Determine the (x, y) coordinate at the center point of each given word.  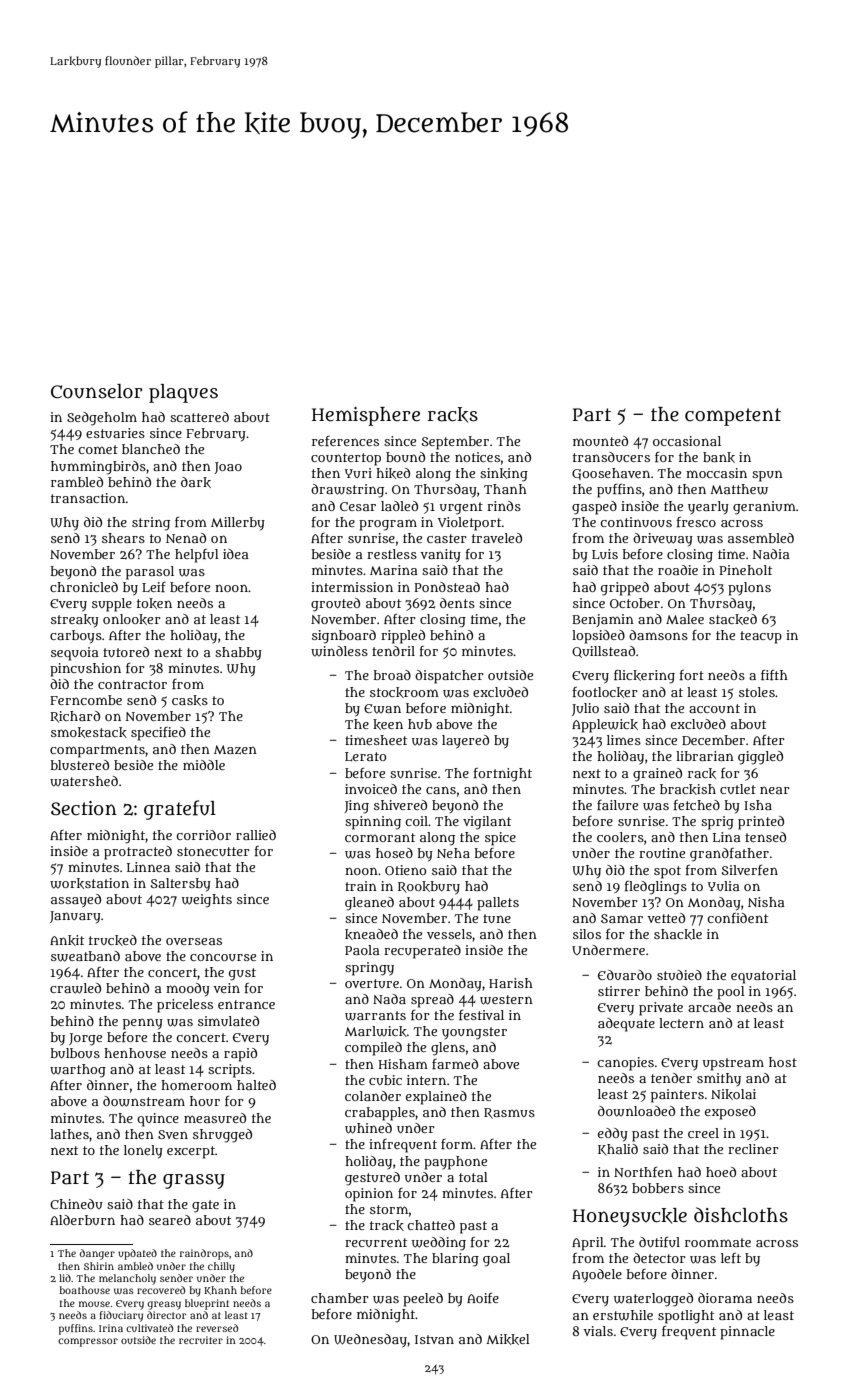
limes (624, 740)
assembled (761, 538)
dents (457, 603)
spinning (373, 823)
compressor (88, 1342)
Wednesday (370, 1341)
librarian (705, 756)
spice (500, 839)
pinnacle (747, 1333)
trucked (113, 940)
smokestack (89, 732)
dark (196, 482)
